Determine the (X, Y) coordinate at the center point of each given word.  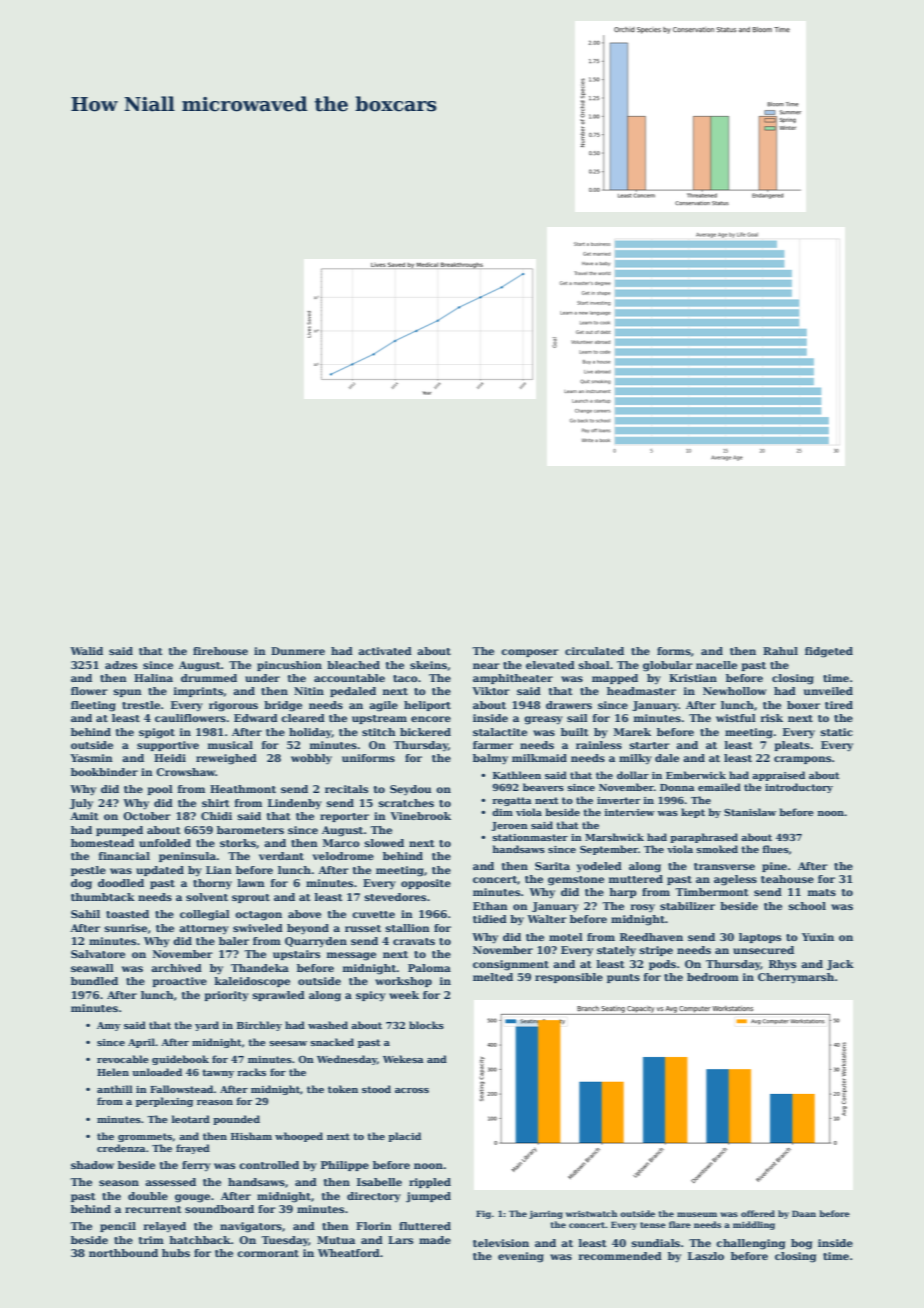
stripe (656, 951)
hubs (176, 1253)
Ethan (490, 906)
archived (176, 968)
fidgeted (829, 652)
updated (160, 871)
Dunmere (298, 651)
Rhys (782, 965)
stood (376, 1089)
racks (251, 1072)
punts (623, 978)
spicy (371, 996)
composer (530, 653)
